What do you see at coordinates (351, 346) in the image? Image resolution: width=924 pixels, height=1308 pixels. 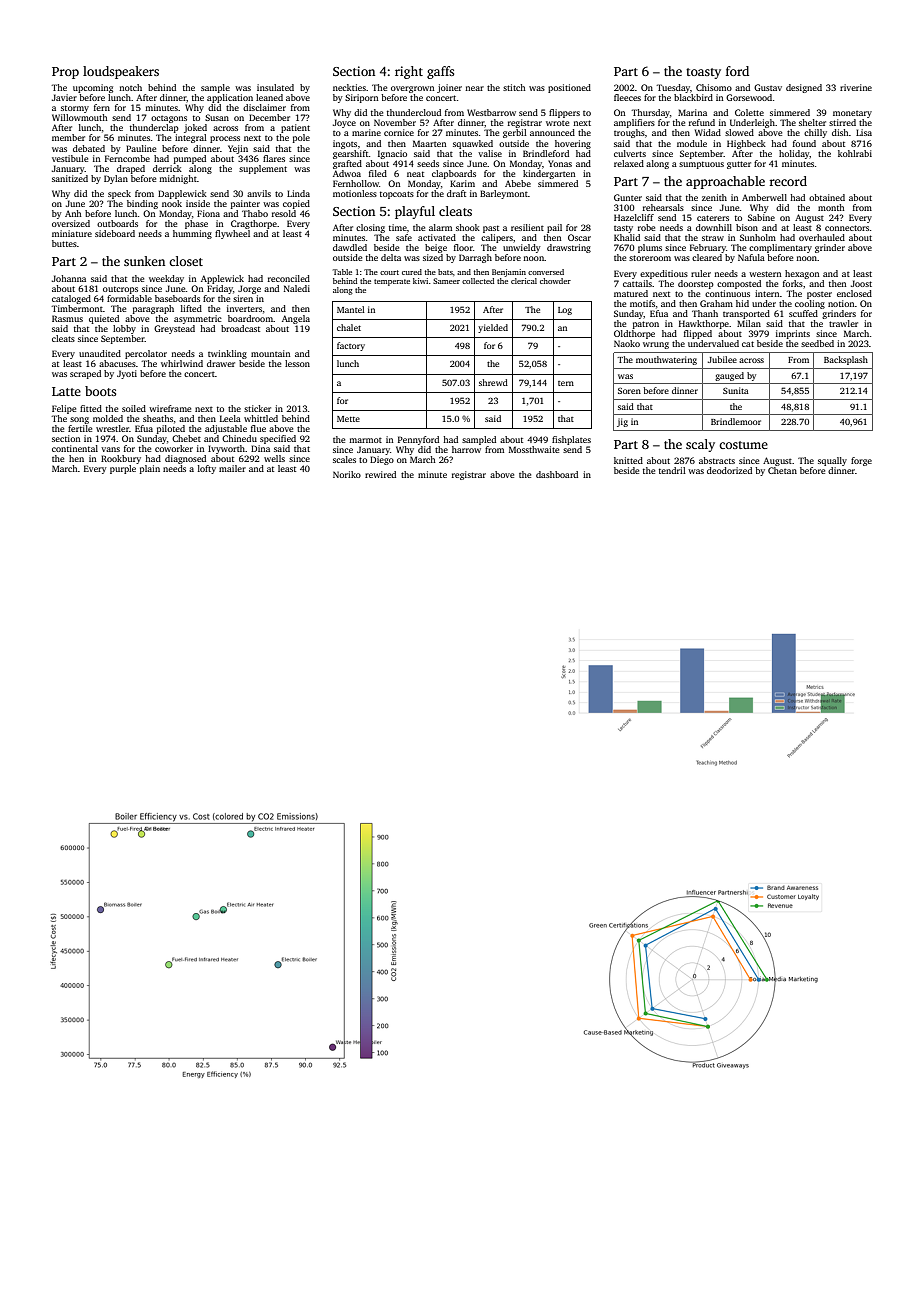 I see `factory` at bounding box center [351, 346].
